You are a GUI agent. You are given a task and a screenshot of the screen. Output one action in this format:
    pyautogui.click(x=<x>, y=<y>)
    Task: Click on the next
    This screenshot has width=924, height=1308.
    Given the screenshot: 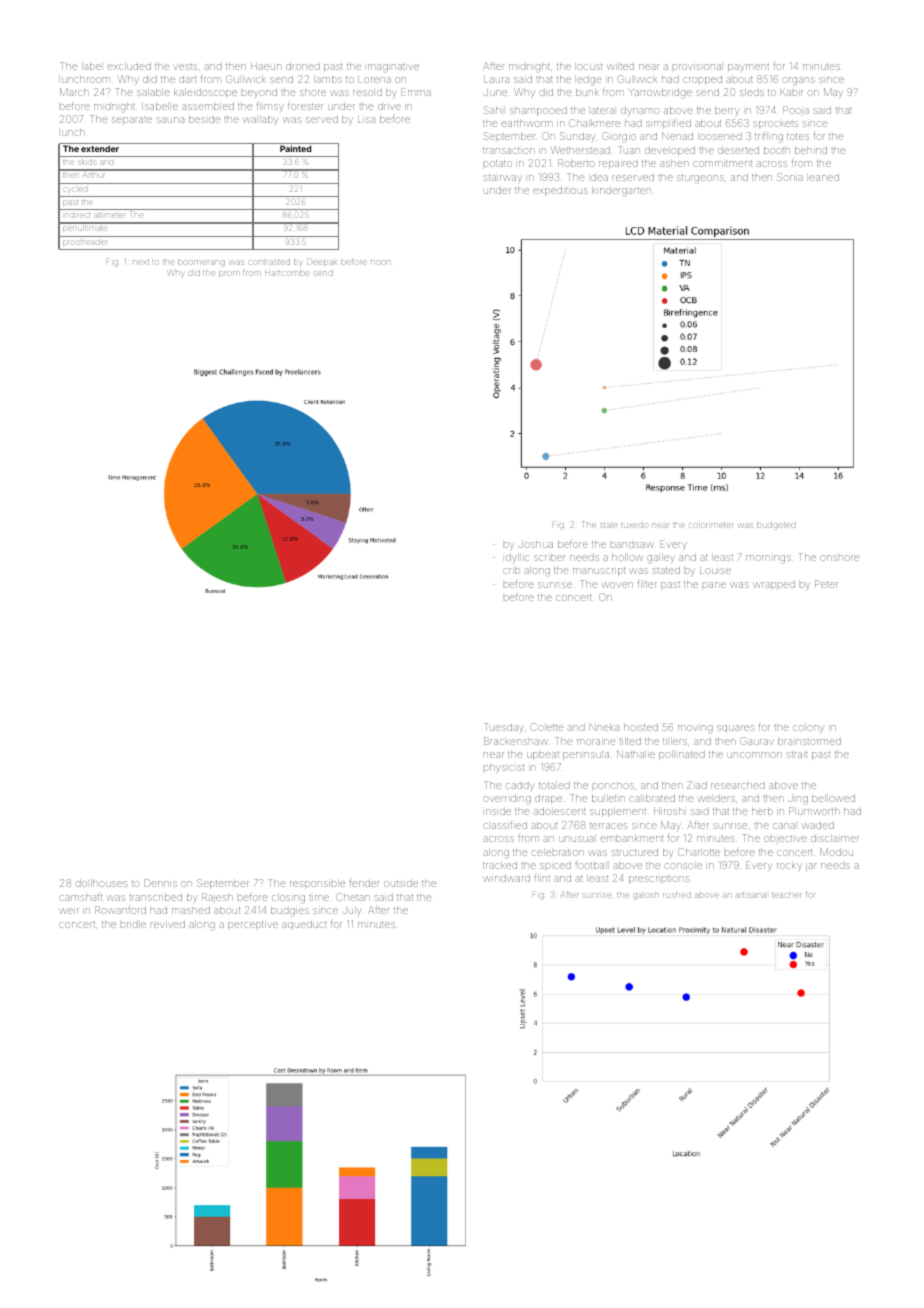 What is the action you would take?
    pyautogui.click(x=141, y=262)
